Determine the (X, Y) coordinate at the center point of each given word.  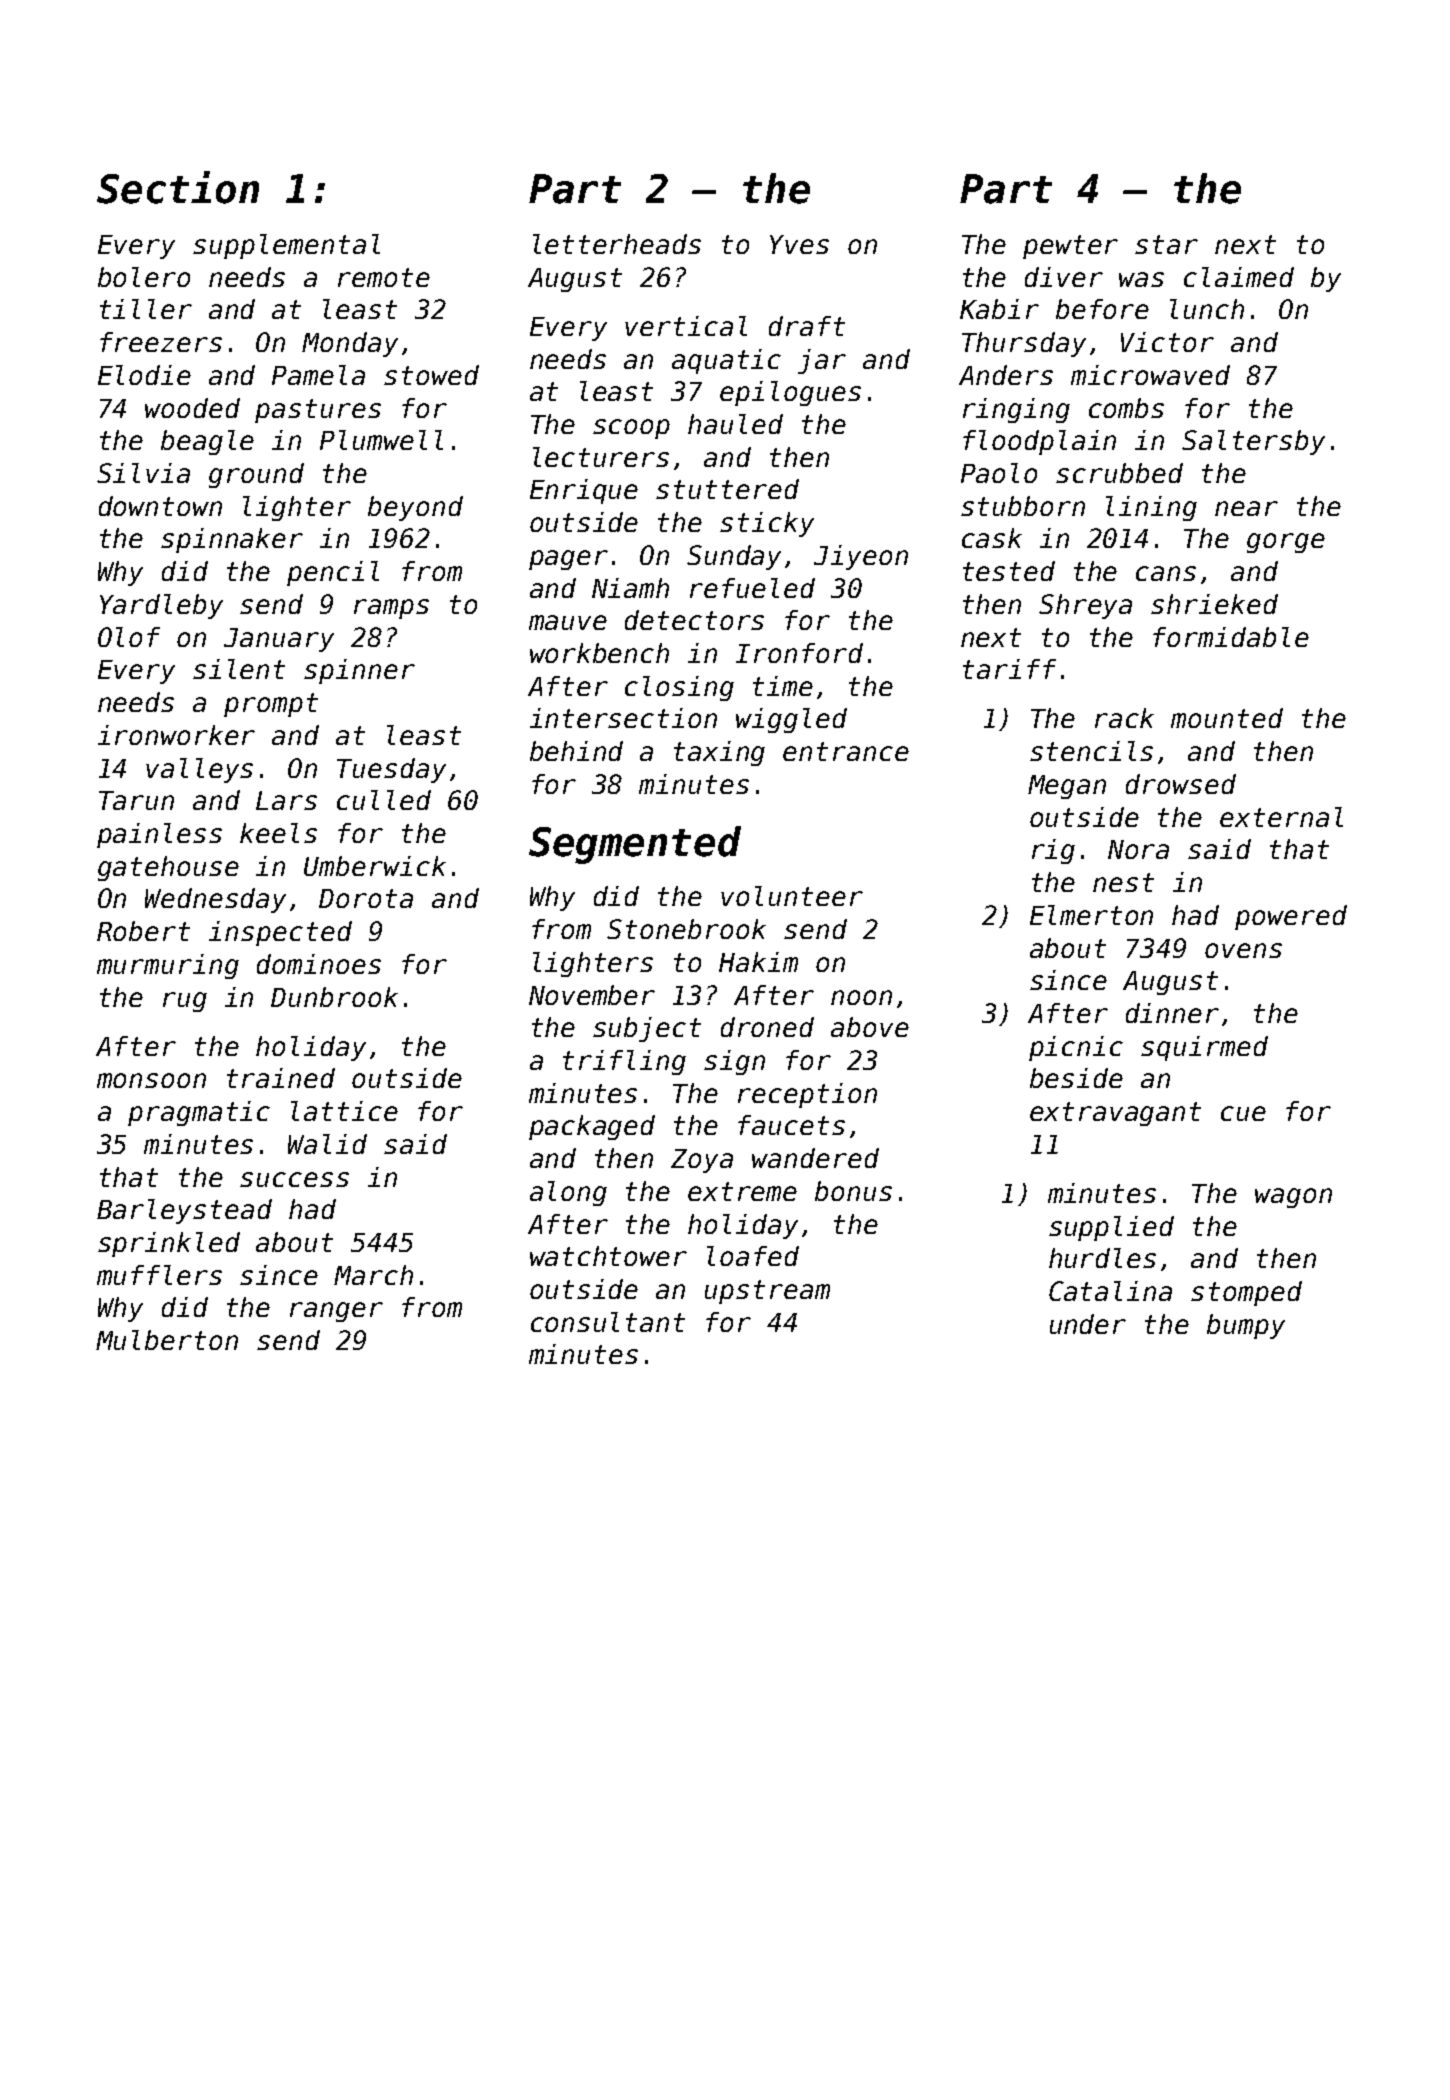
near (1246, 508)
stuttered (727, 489)
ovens (1243, 950)
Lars (286, 800)
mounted (1227, 718)
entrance (846, 751)
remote (384, 277)
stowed (431, 375)
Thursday (1024, 344)
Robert (143, 931)
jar (822, 361)
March (373, 1275)
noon (861, 997)
